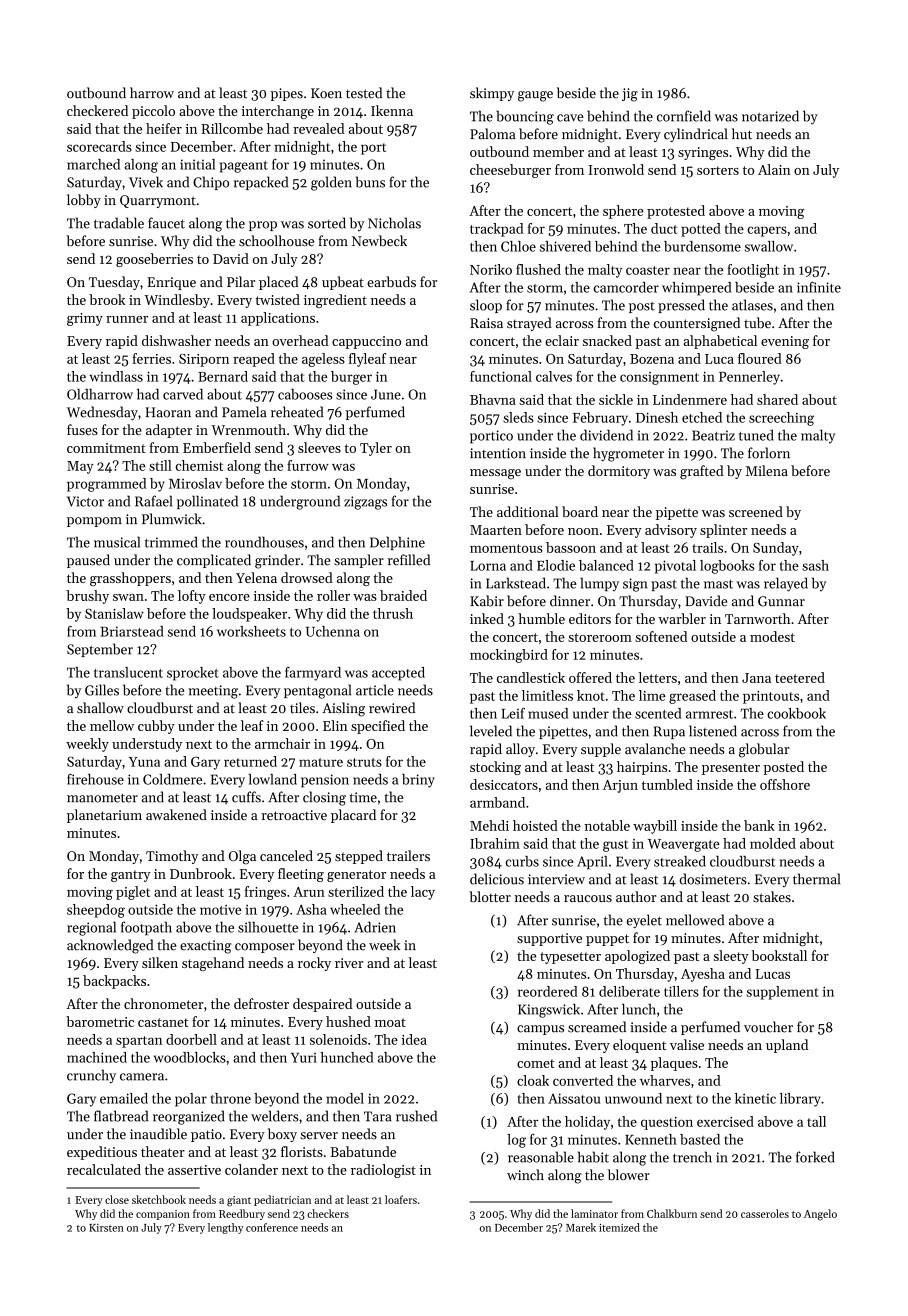  I want to click on Pennerley, so click(749, 378).
